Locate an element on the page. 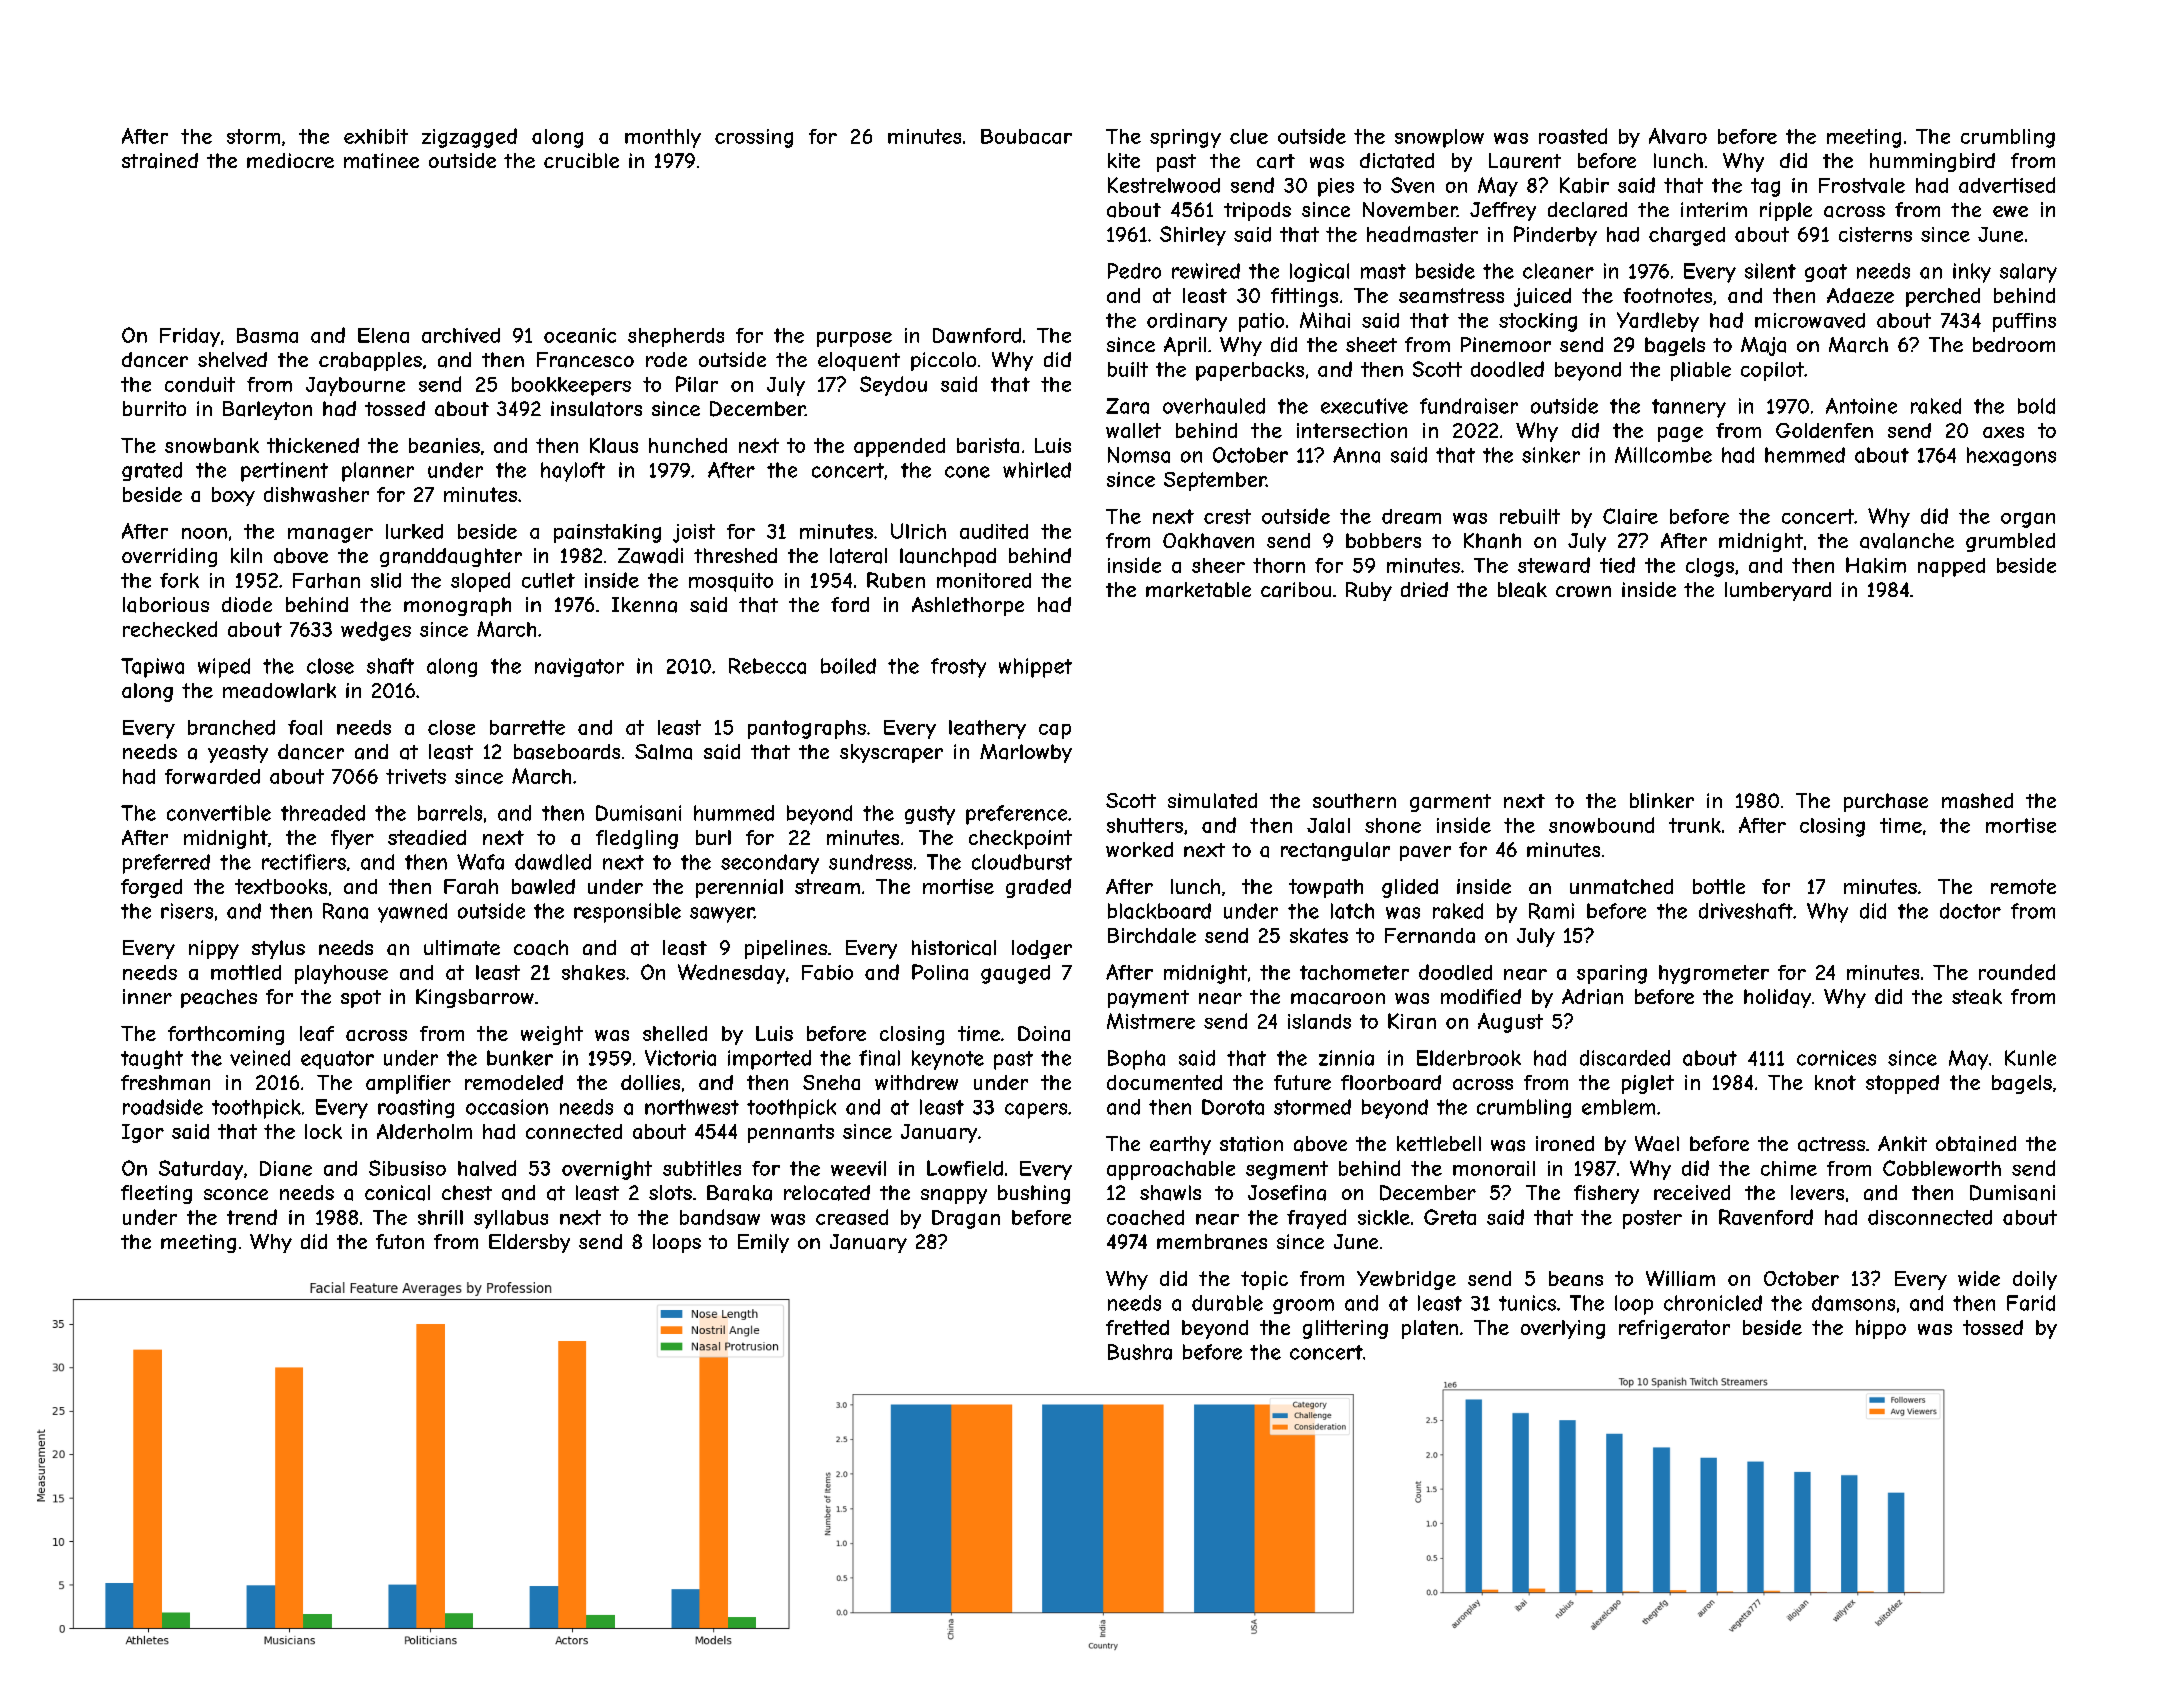 Image resolution: width=2178 pixels, height=1683 pixels. Boubacar is located at coordinates (1026, 136).
